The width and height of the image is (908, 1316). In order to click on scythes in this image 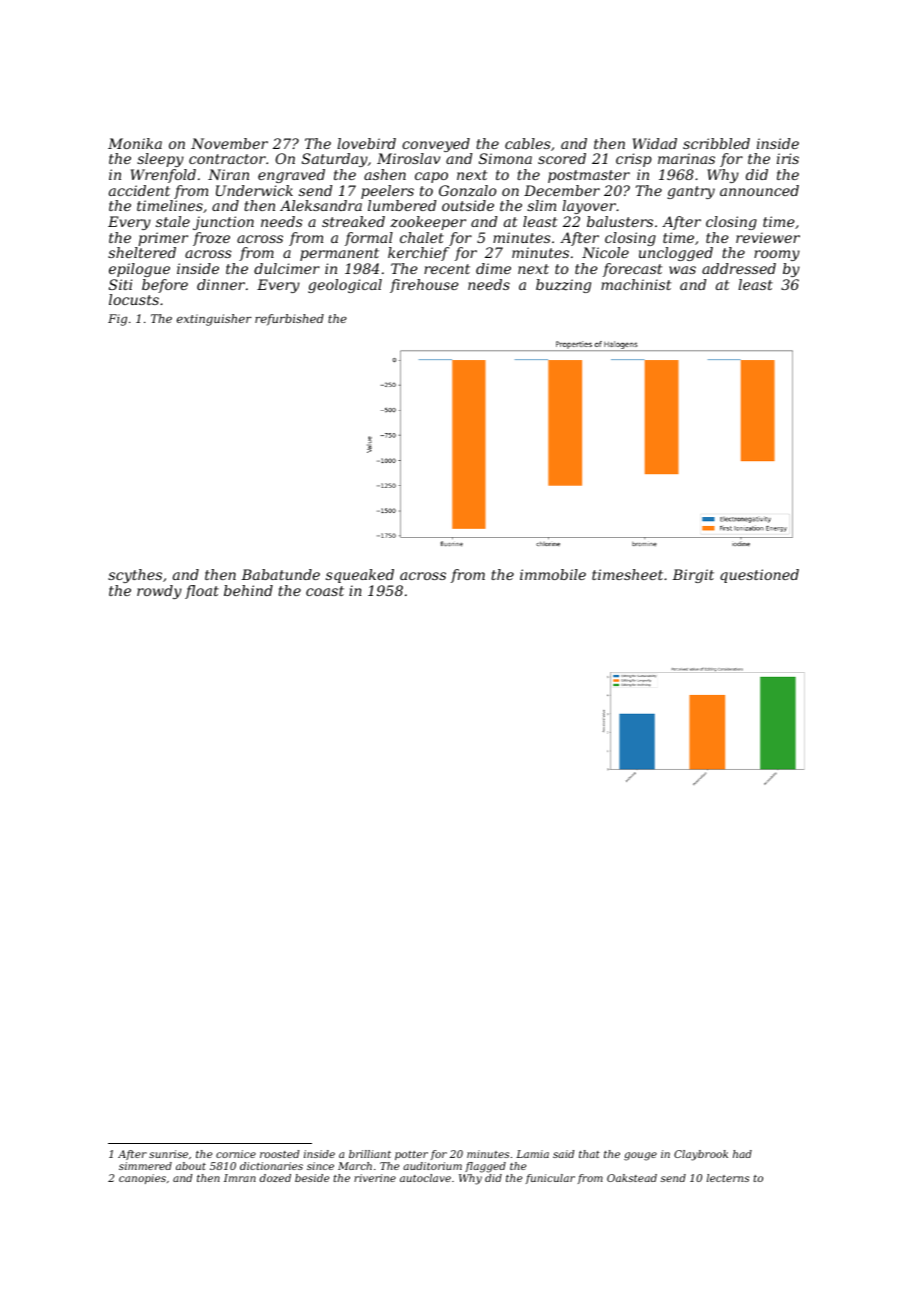, I will do `click(135, 576)`.
